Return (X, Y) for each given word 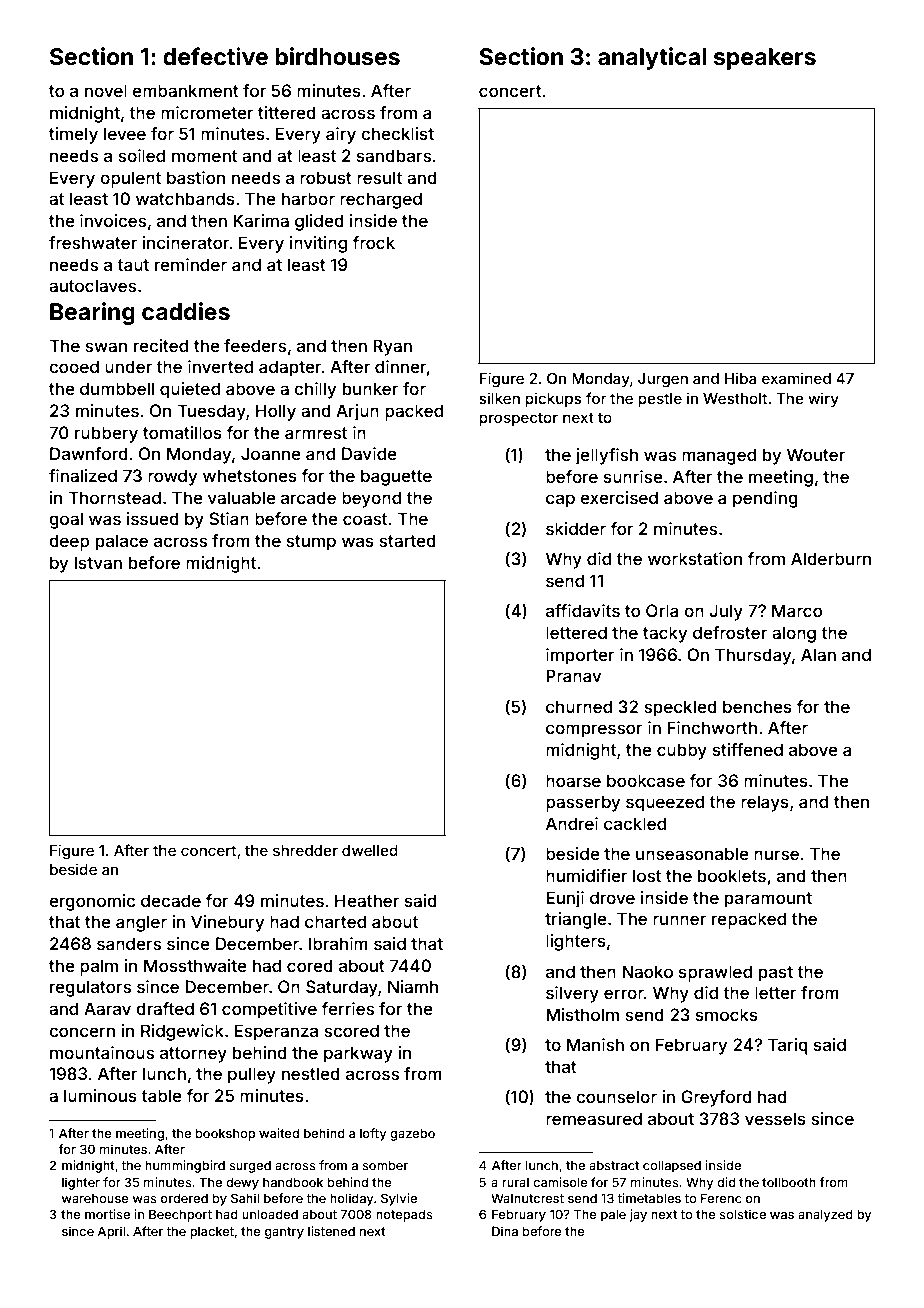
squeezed (665, 803)
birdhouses (337, 56)
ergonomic (92, 902)
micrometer (207, 112)
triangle (576, 920)
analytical (652, 58)
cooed (74, 366)
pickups (553, 399)
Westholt (735, 398)
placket (212, 1232)
